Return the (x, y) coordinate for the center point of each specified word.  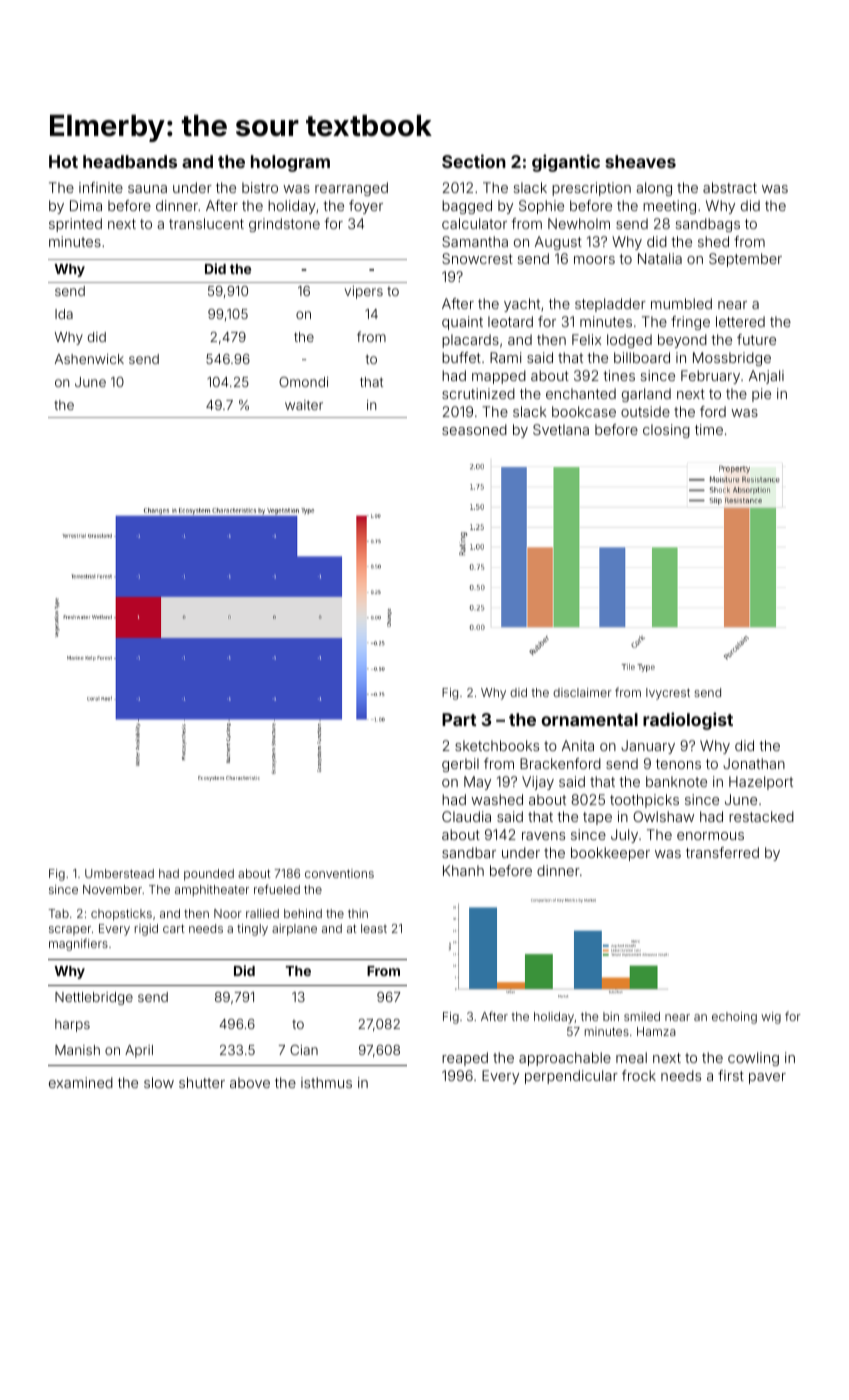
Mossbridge (732, 359)
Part (459, 719)
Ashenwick (89, 359)
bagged (467, 207)
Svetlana (561, 429)
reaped (465, 1059)
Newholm (579, 223)
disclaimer (582, 692)
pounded (209, 875)
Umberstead (119, 873)
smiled (642, 1016)
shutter (202, 1082)
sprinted (75, 225)
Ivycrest (668, 694)
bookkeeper (610, 854)
